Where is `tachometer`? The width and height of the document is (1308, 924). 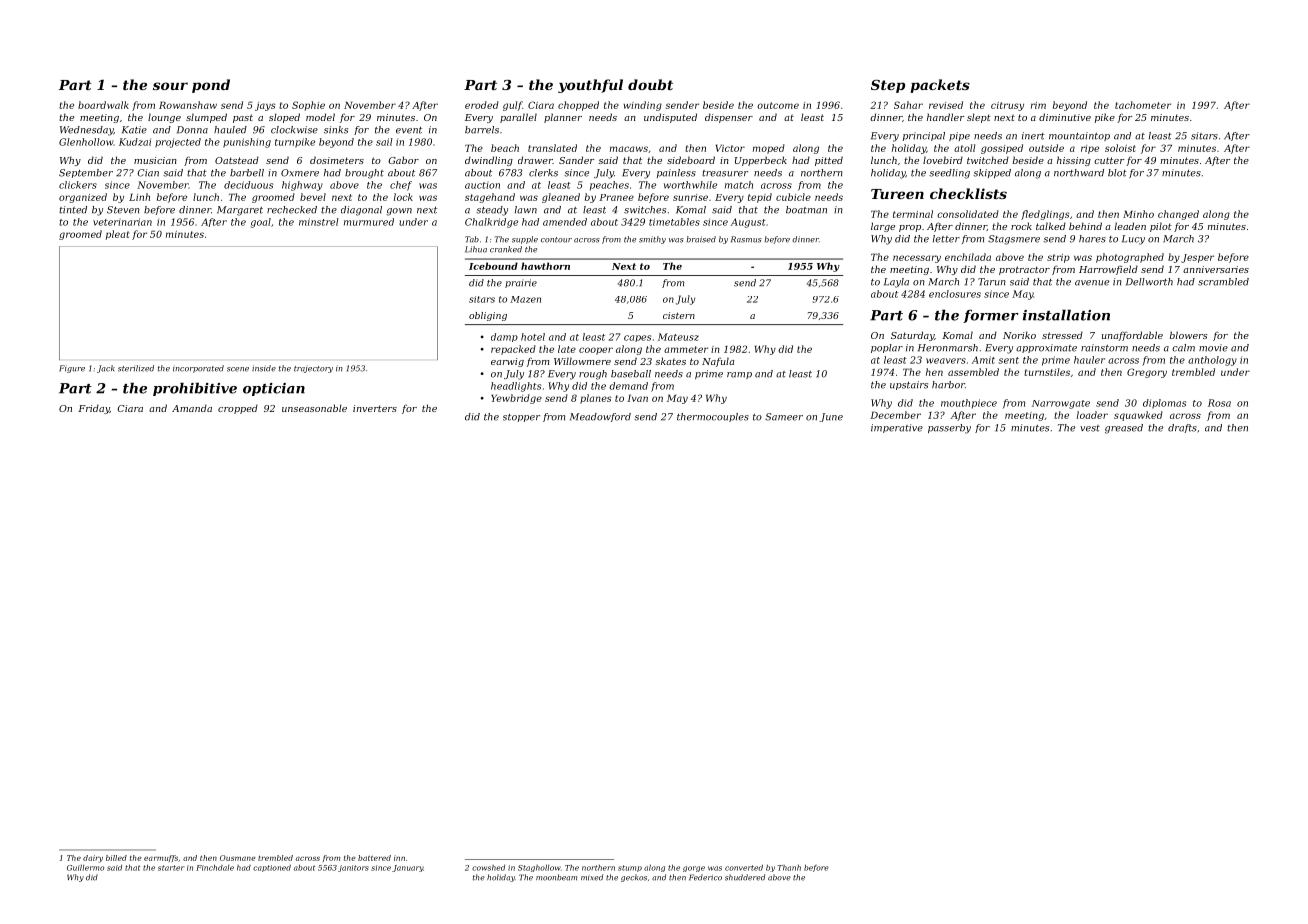
tachometer is located at coordinates (1143, 105).
